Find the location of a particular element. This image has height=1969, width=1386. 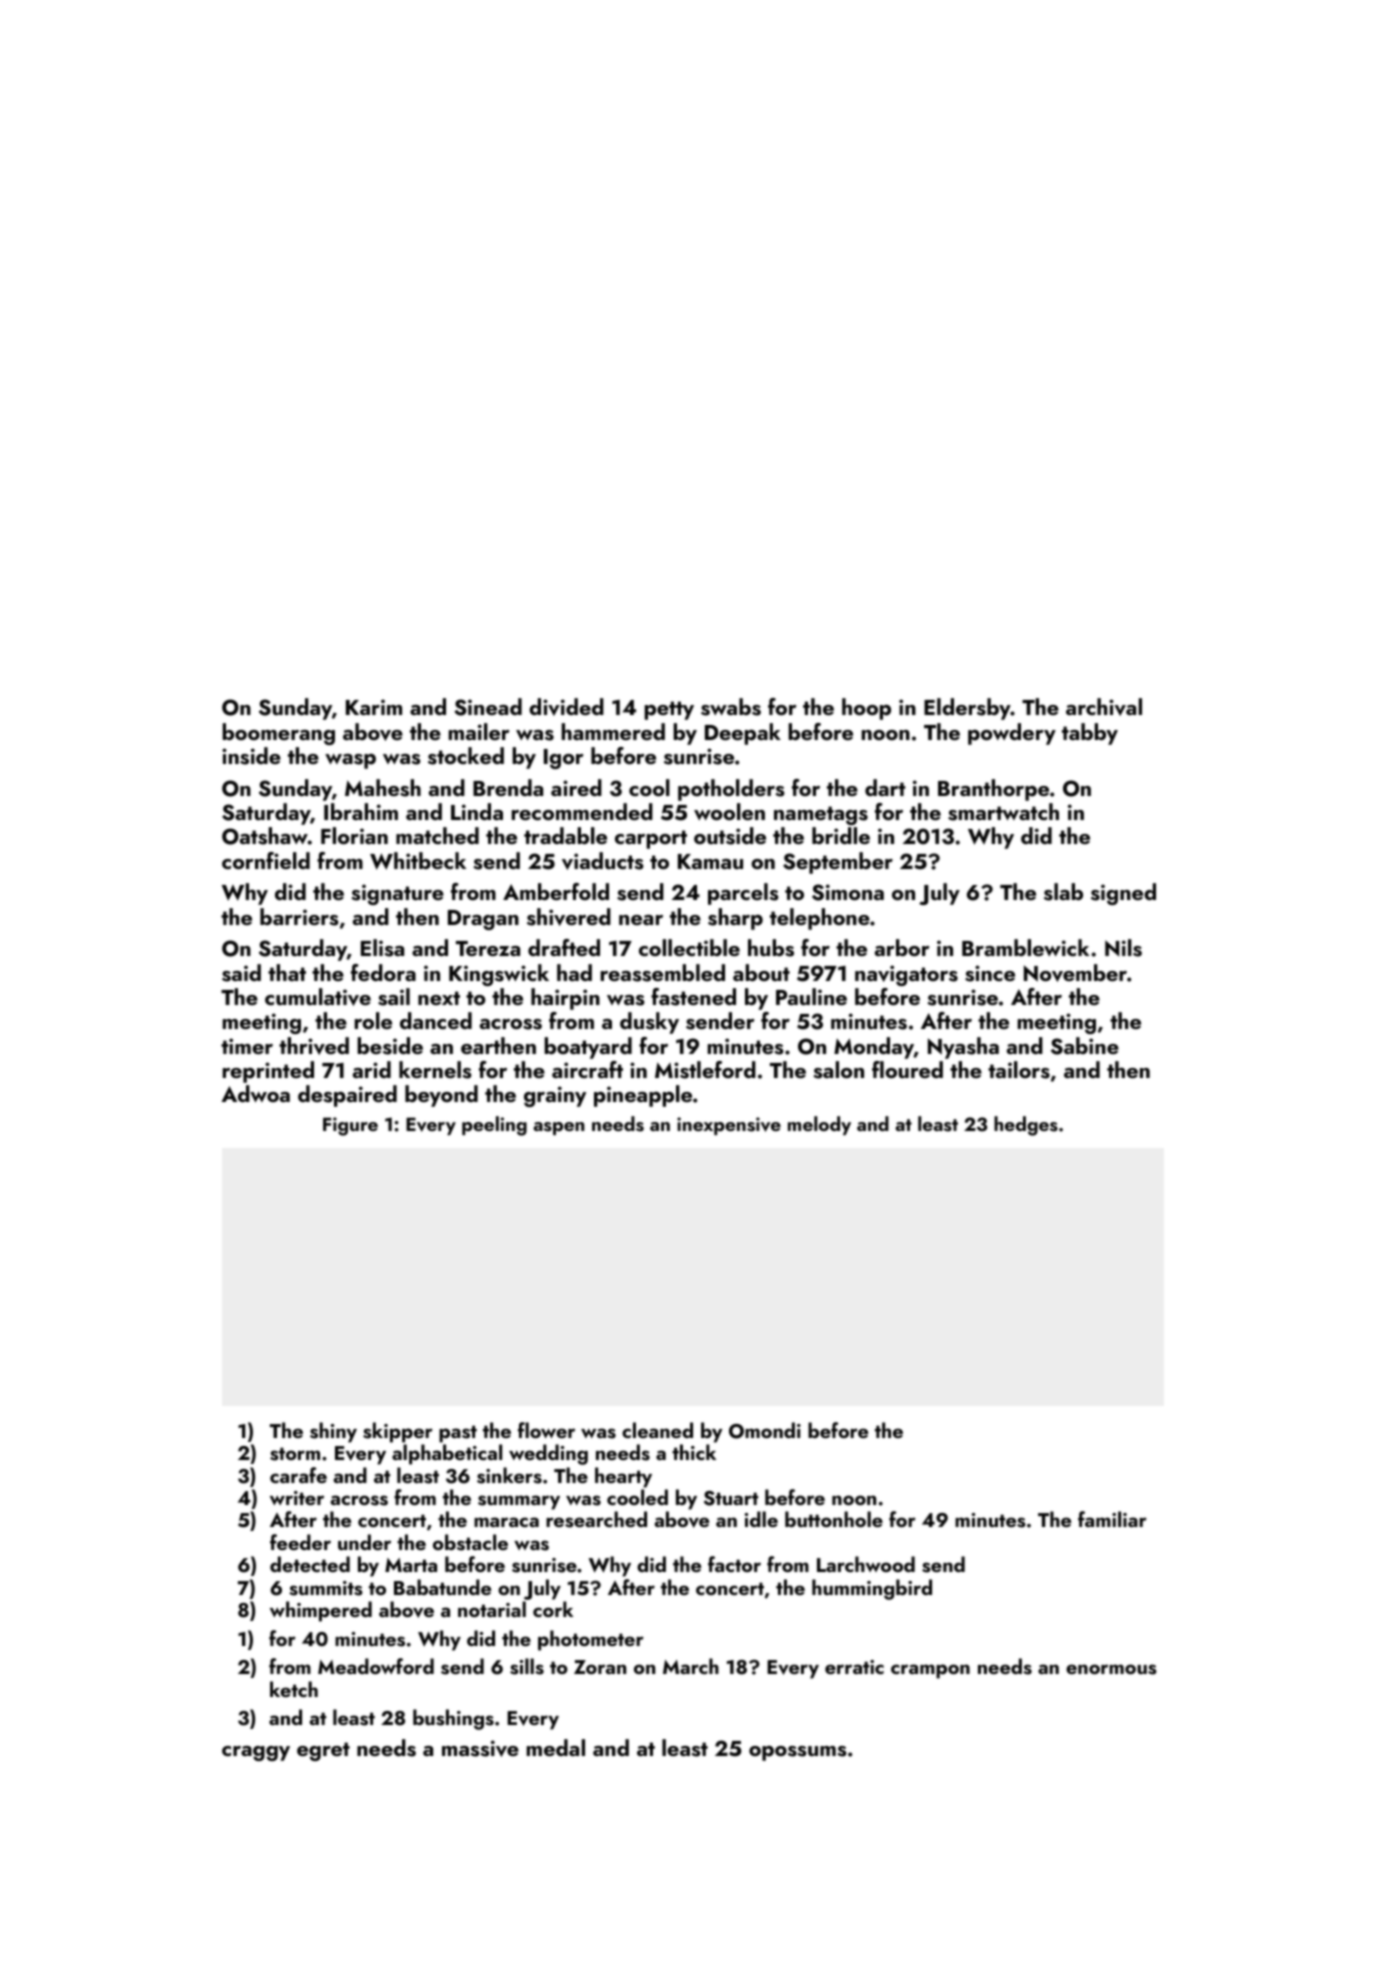

boomerang is located at coordinates (278, 734).
